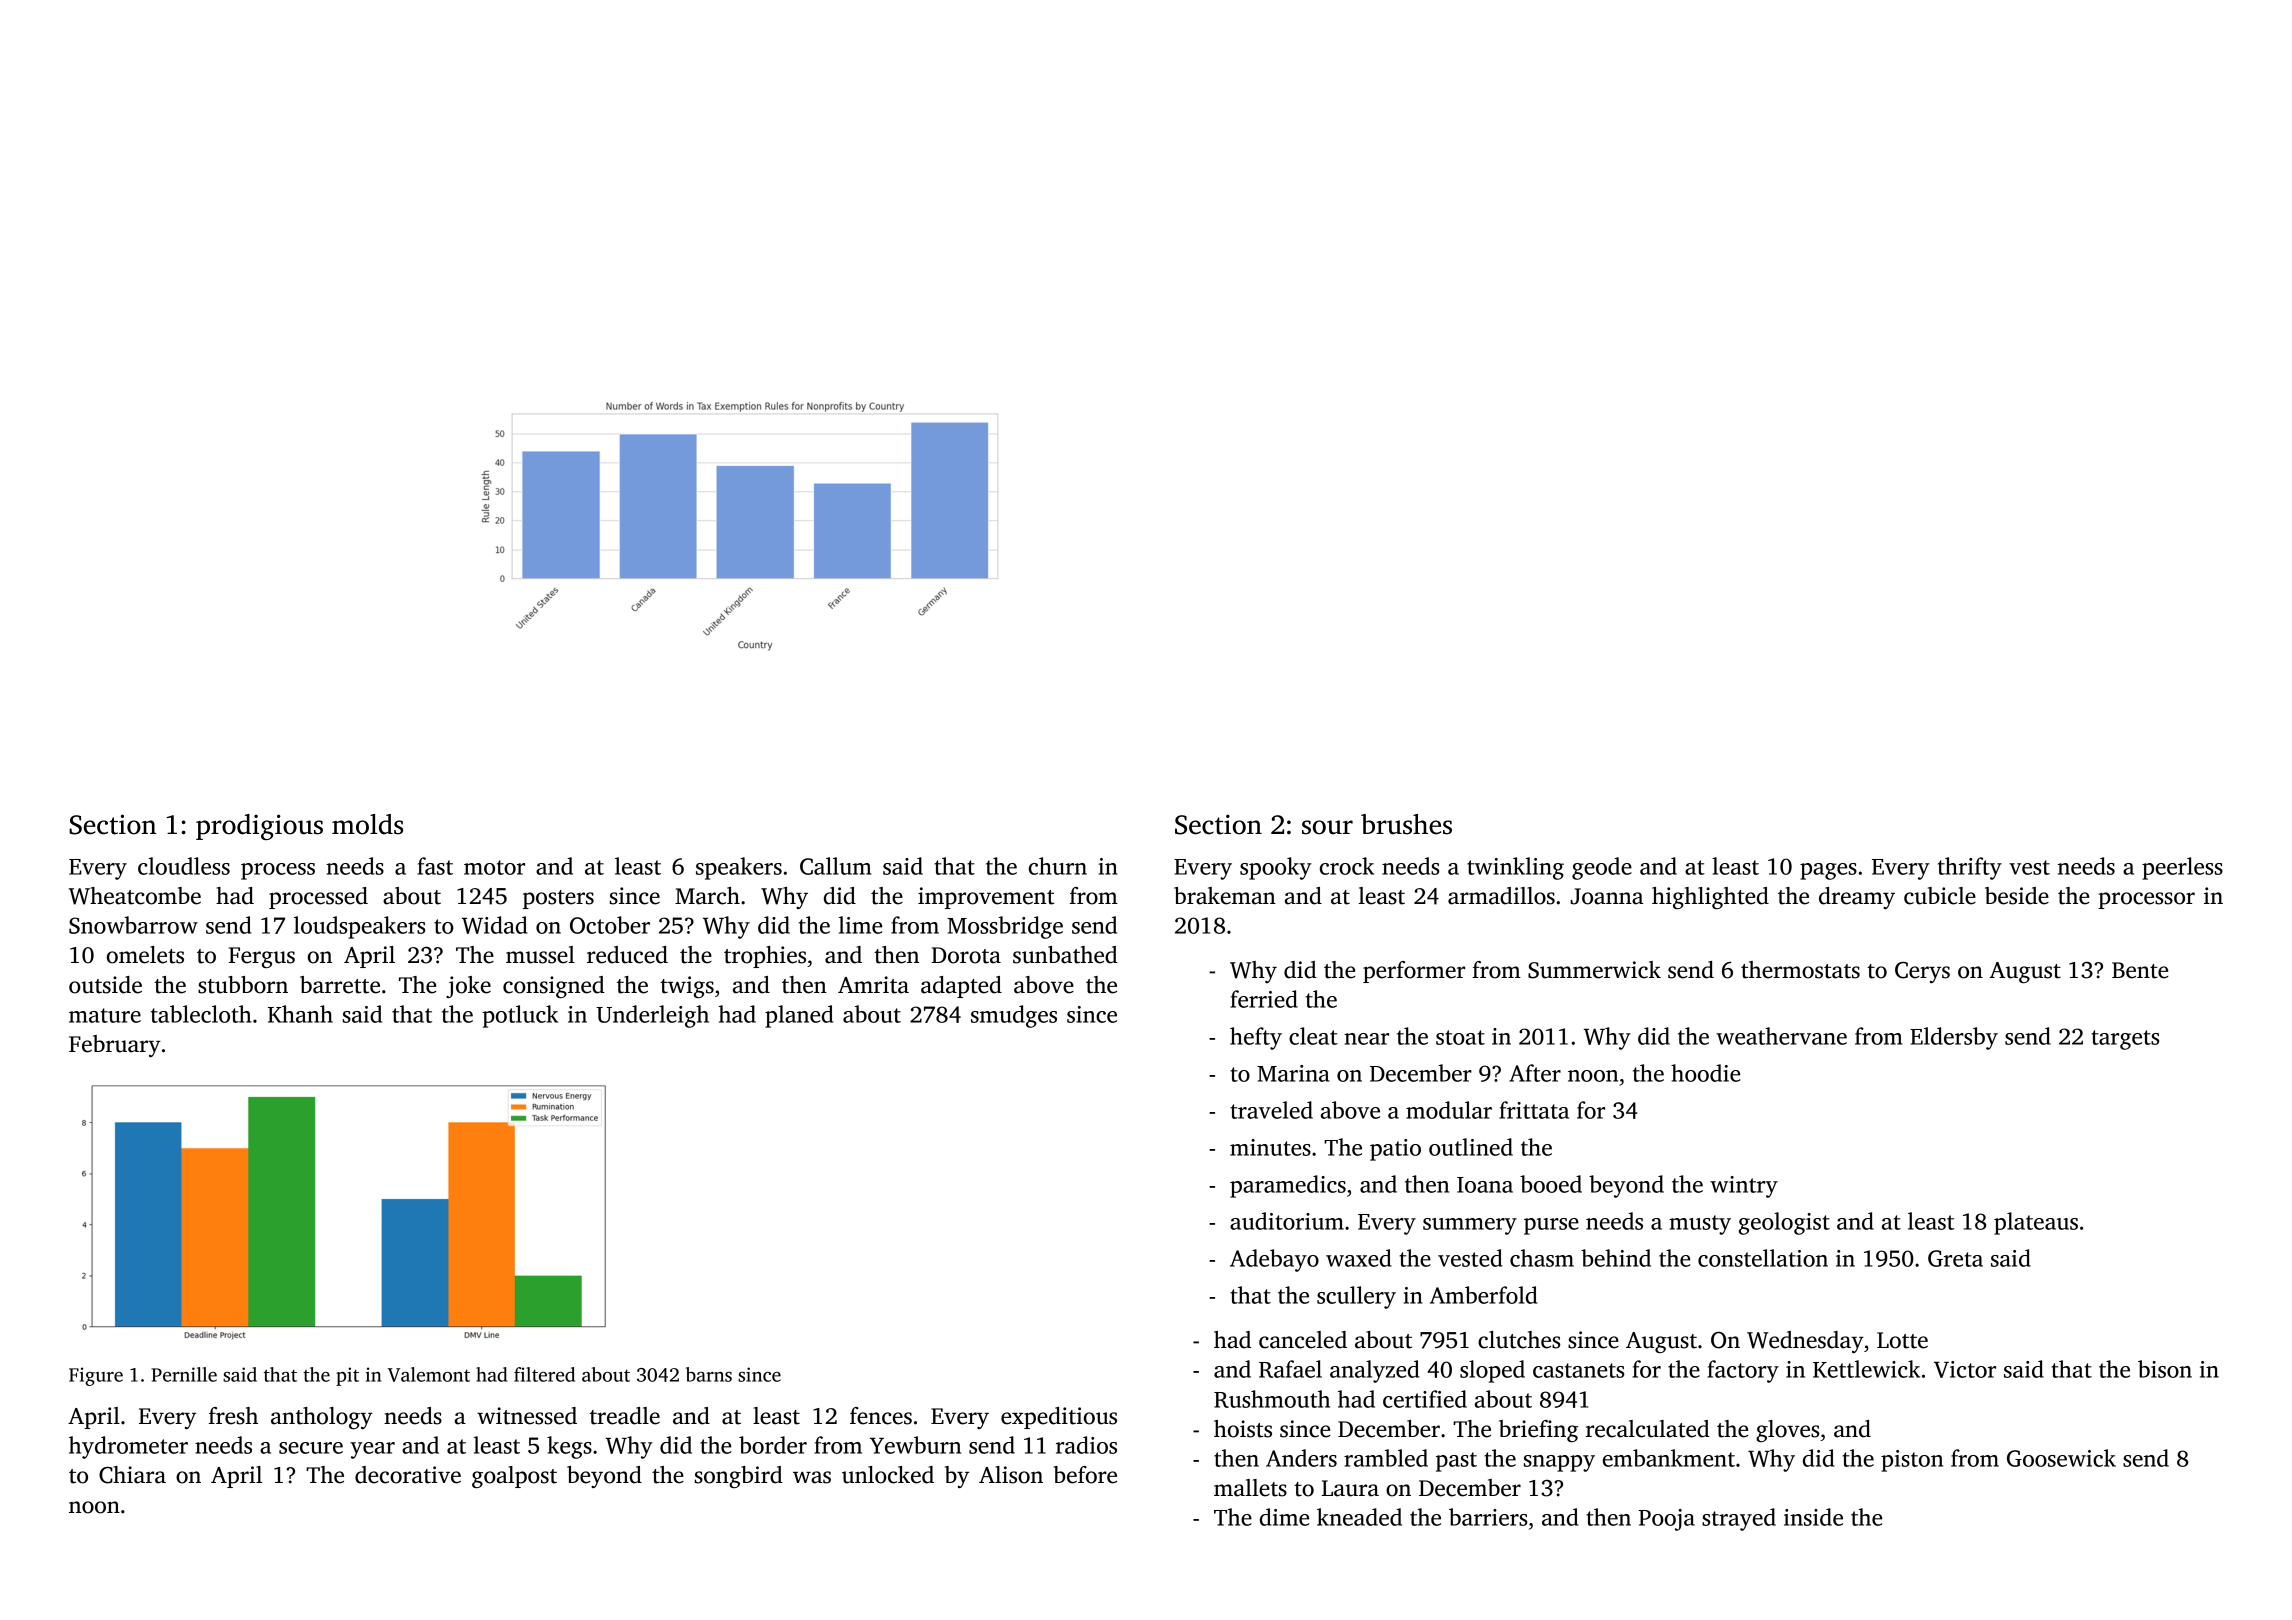 Image resolution: width=2292 pixels, height=1620 pixels. Describe the element at coordinates (2036, 1223) in the image. I see `plateaus` at that location.
